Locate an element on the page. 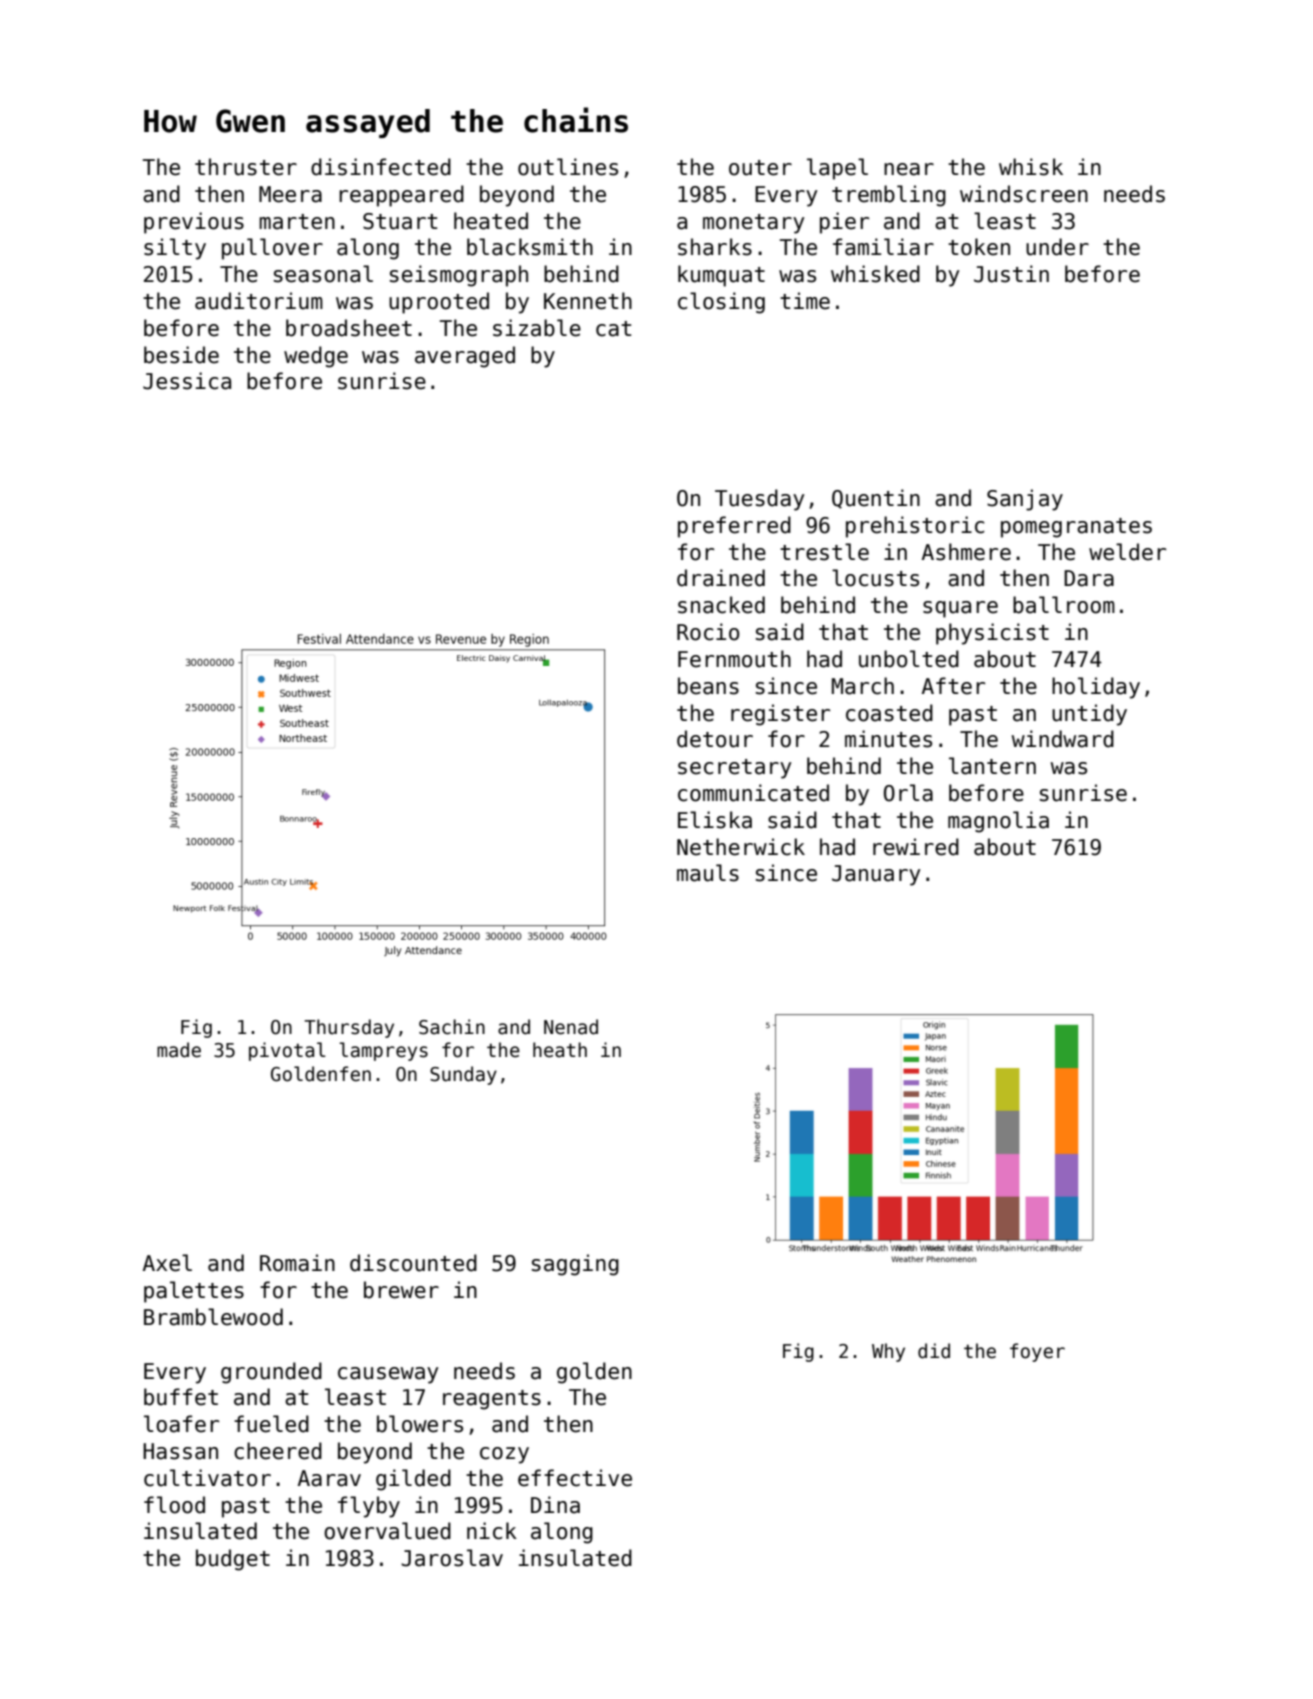 The image size is (1313, 1699). did is located at coordinates (934, 1351).
